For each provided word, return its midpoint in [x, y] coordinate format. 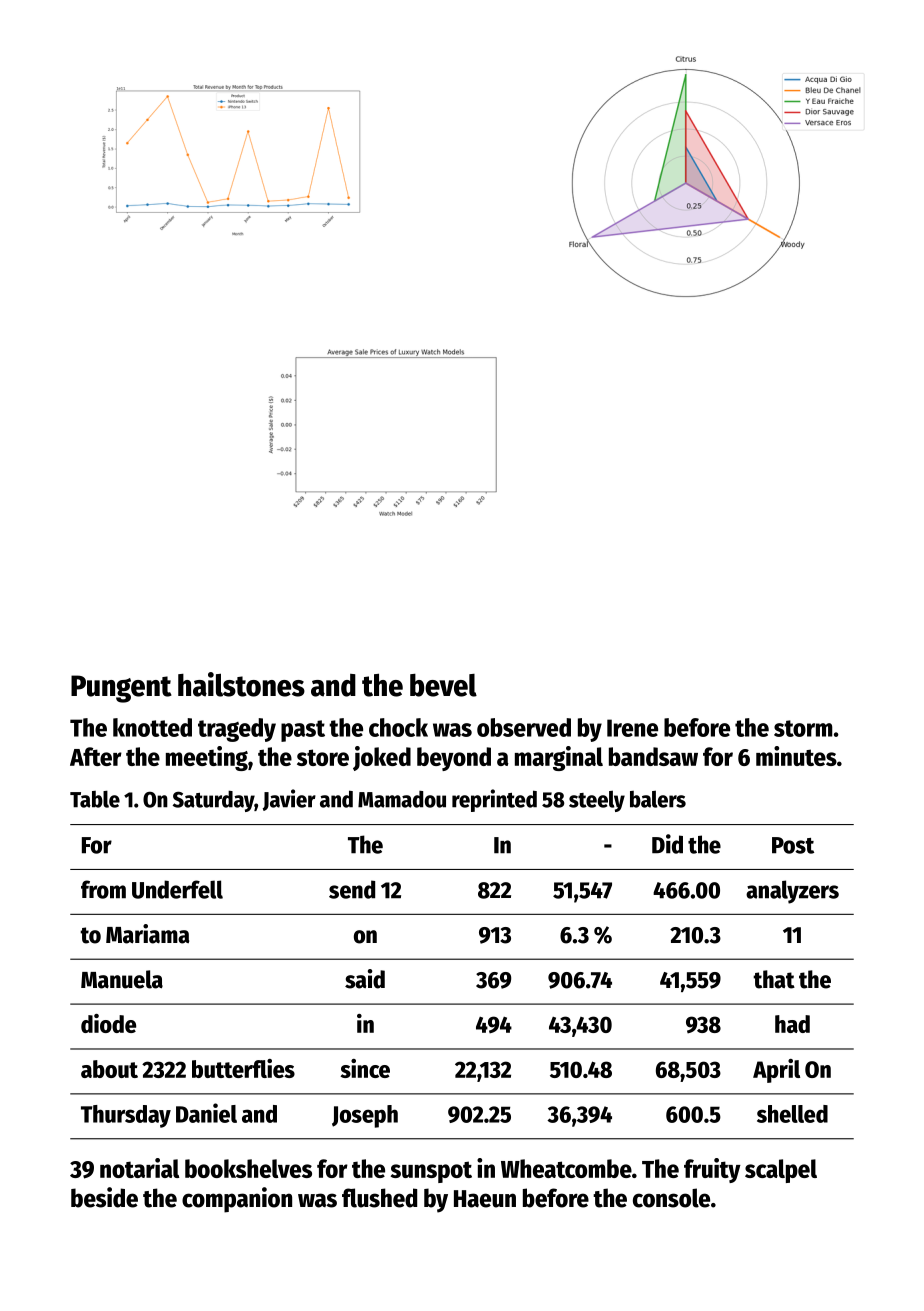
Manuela [122, 979]
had [792, 1024]
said [365, 979]
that [774, 979]
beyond [454, 759]
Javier [289, 800]
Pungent [121, 689]
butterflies [243, 1068]
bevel [443, 685]
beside [104, 1197]
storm [803, 728]
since [365, 1068]
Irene [632, 728]
